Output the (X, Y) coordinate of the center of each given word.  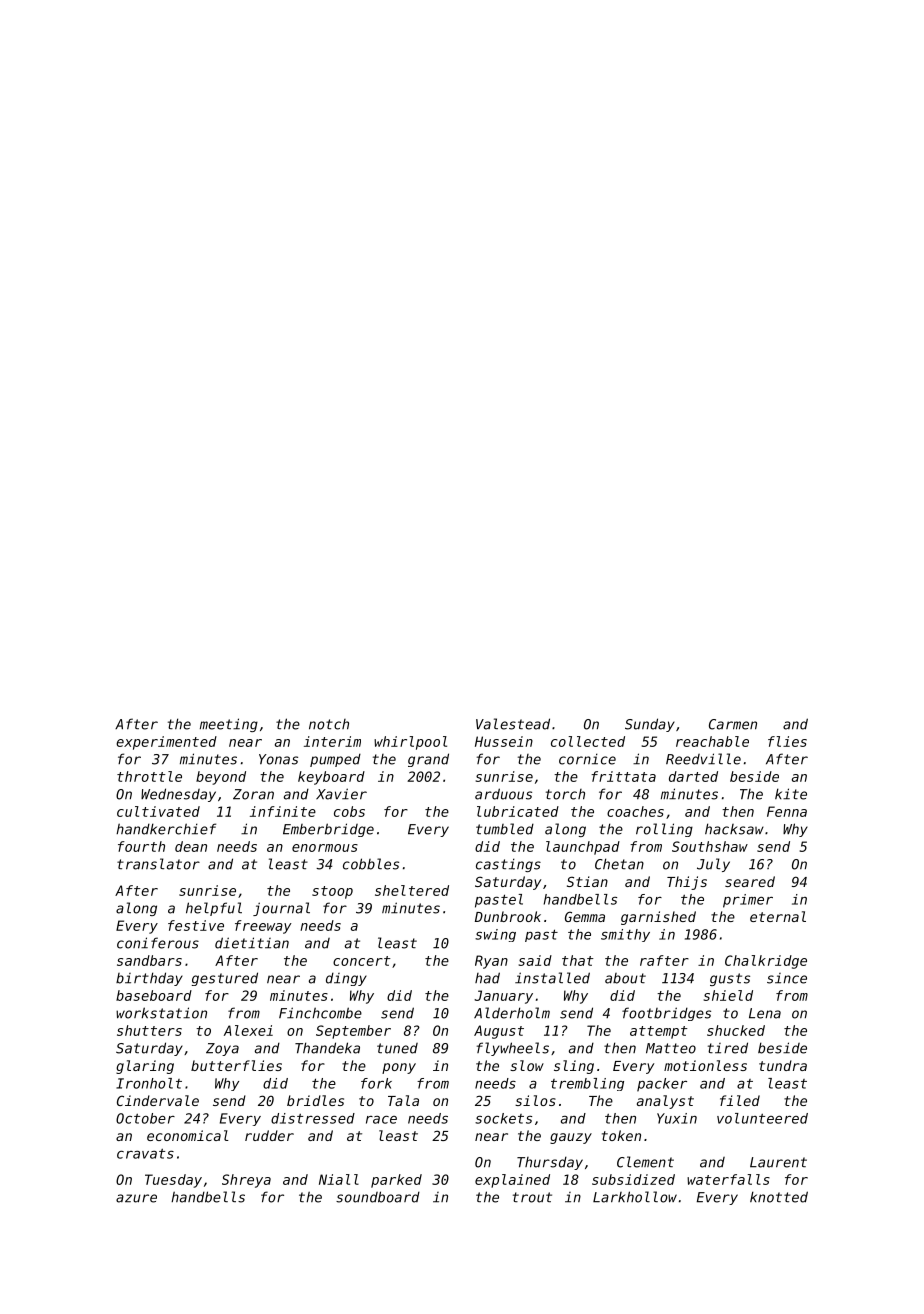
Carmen (733, 724)
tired (728, 1048)
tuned (397, 1048)
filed (740, 1100)
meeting (229, 725)
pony (399, 1068)
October (145, 1118)
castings (508, 865)
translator (158, 864)
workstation (161, 1013)
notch (329, 724)
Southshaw (710, 846)
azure (136, 1198)
